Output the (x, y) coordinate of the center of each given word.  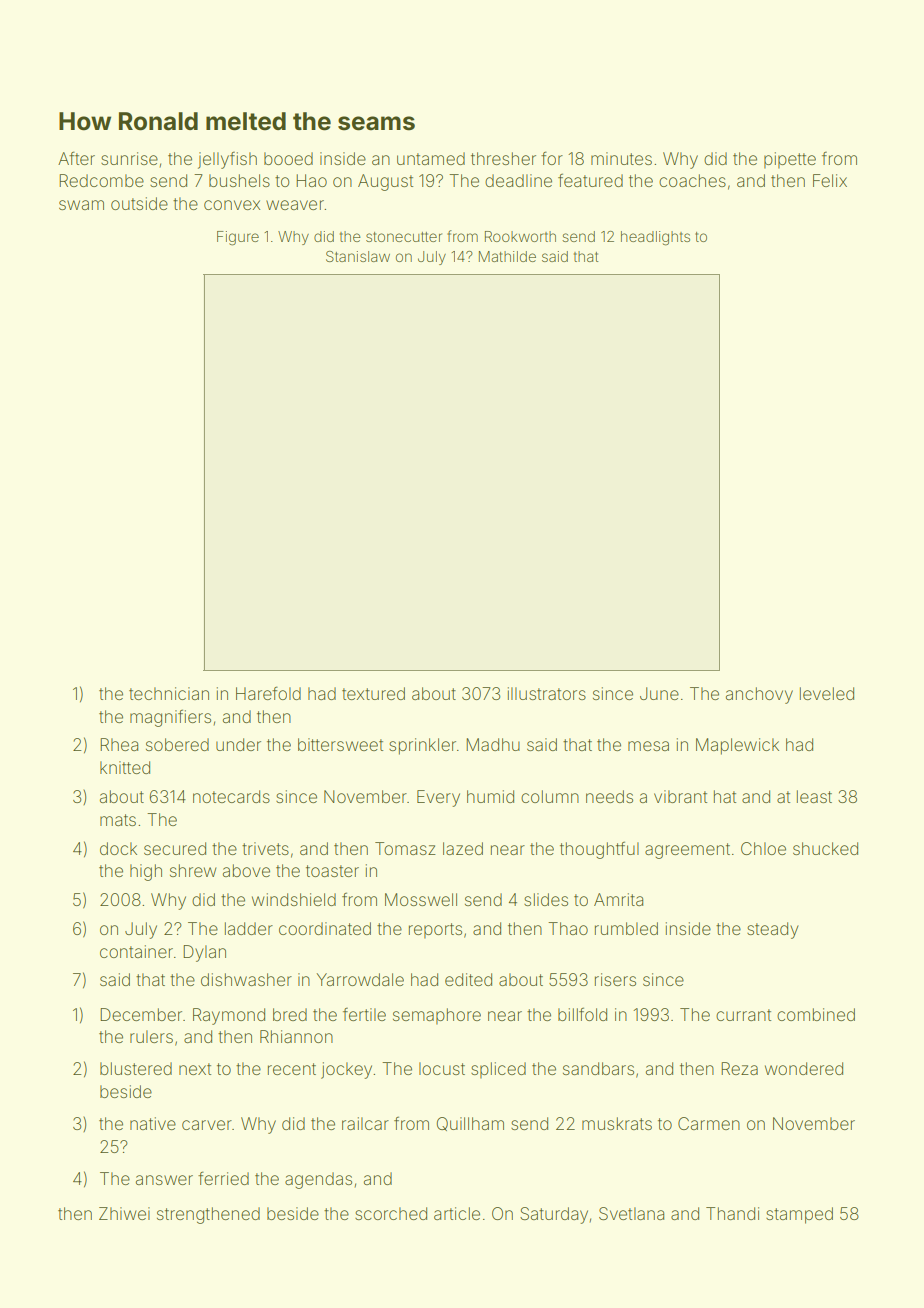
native (153, 1123)
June (659, 693)
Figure (238, 238)
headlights (655, 238)
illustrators (547, 693)
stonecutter (404, 237)
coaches (692, 180)
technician (169, 693)
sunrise (129, 158)
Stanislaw (358, 256)
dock (118, 848)
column (550, 796)
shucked (825, 848)
